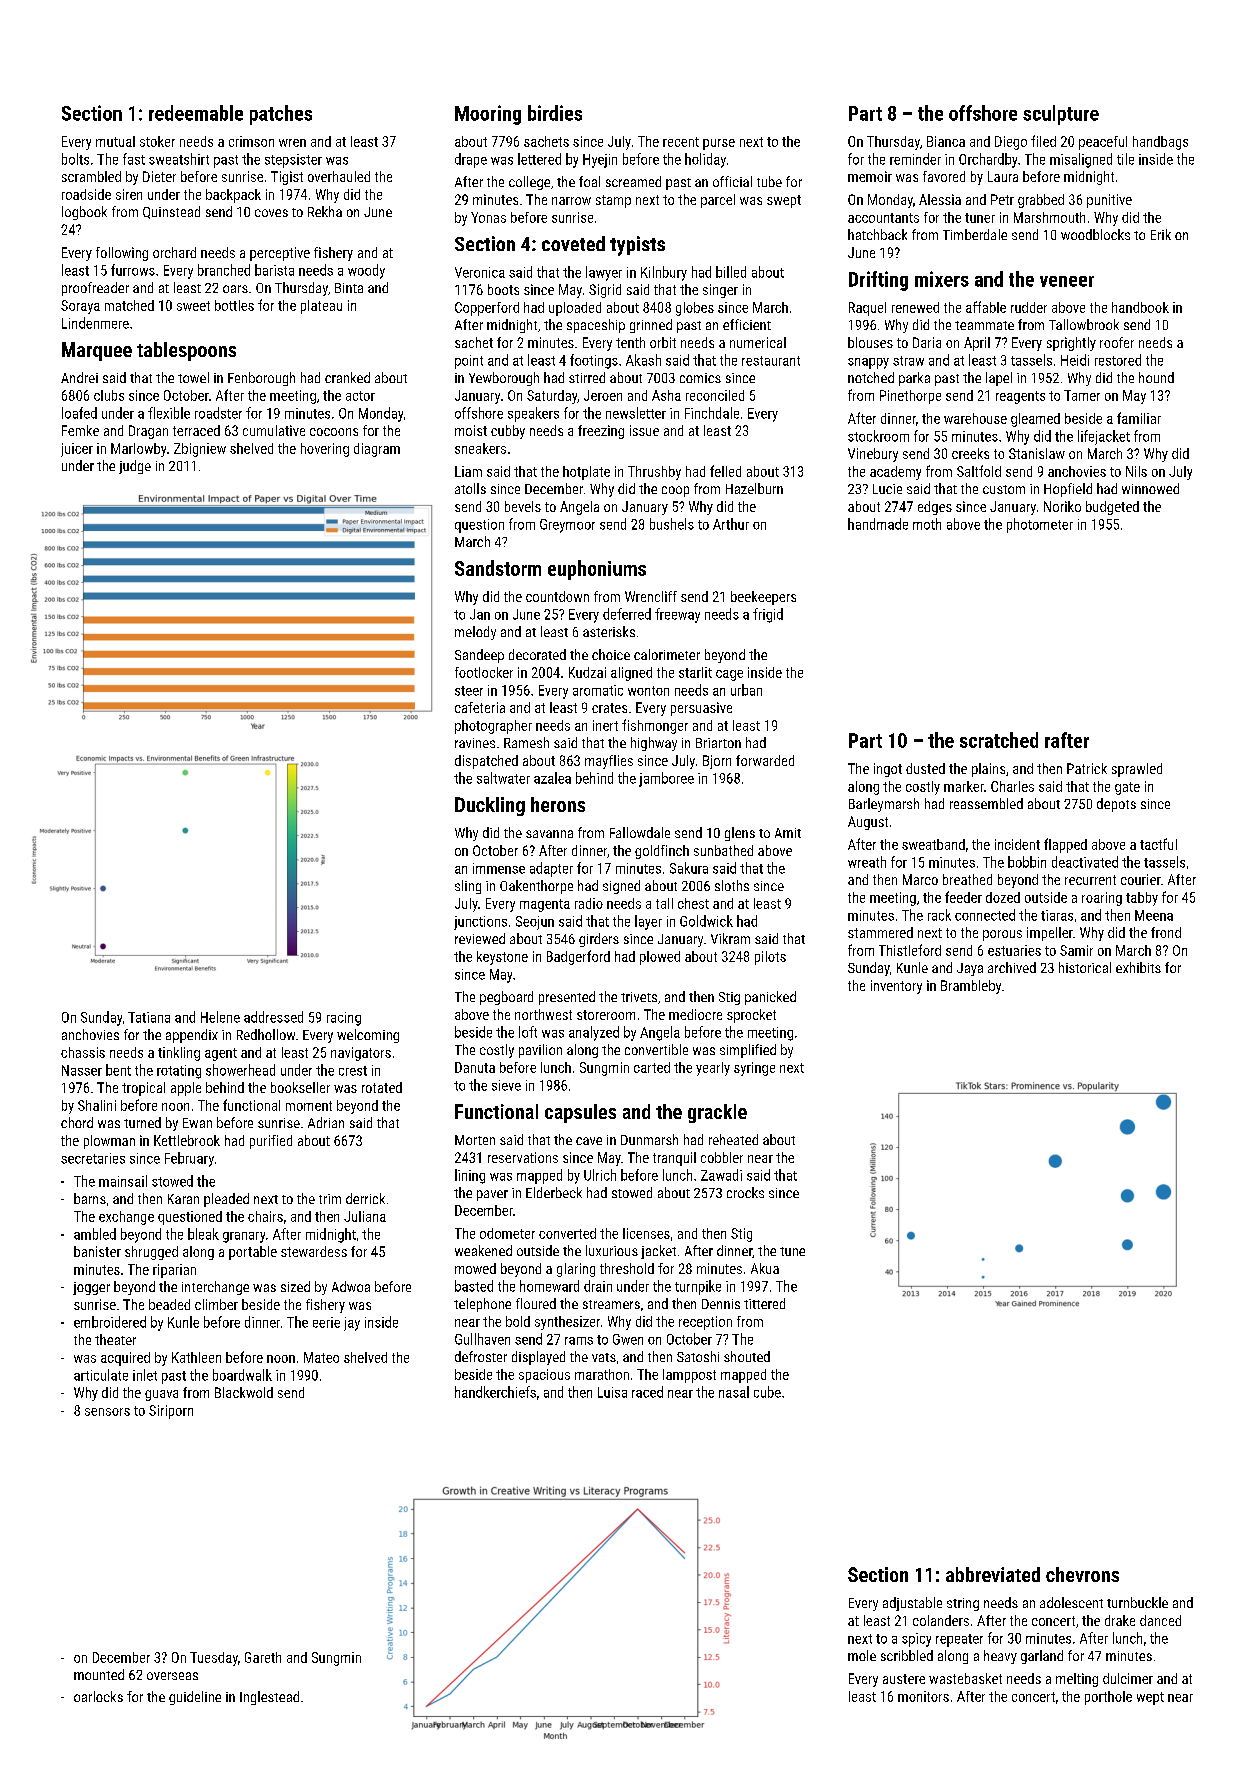 The width and height of the page is (1260, 1782). What do you see at coordinates (97, 1105) in the page?
I see `Shalini` at bounding box center [97, 1105].
